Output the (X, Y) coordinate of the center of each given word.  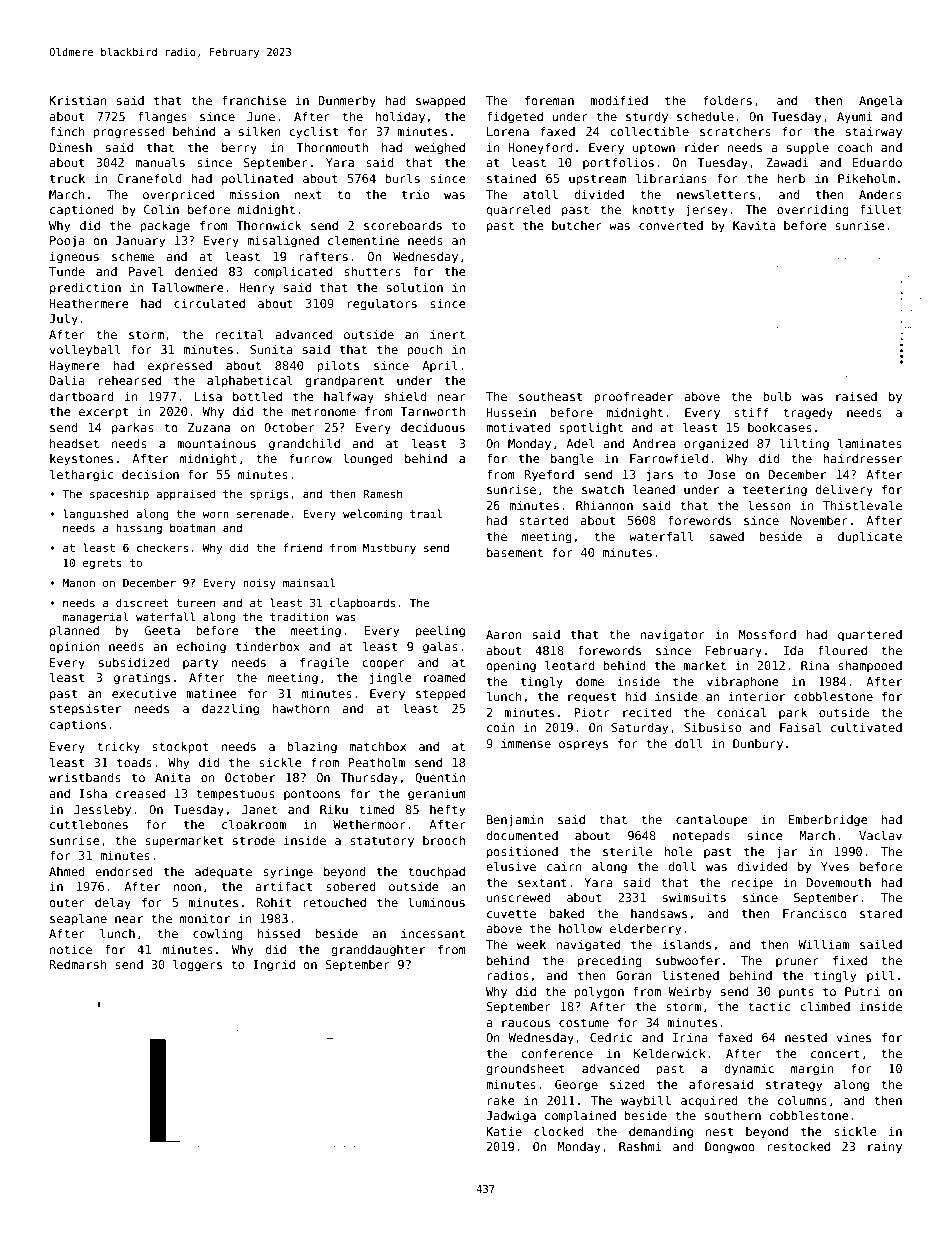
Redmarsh (78, 964)
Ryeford (549, 476)
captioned (81, 211)
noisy (259, 583)
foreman (549, 100)
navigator (672, 636)
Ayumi (855, 118)
